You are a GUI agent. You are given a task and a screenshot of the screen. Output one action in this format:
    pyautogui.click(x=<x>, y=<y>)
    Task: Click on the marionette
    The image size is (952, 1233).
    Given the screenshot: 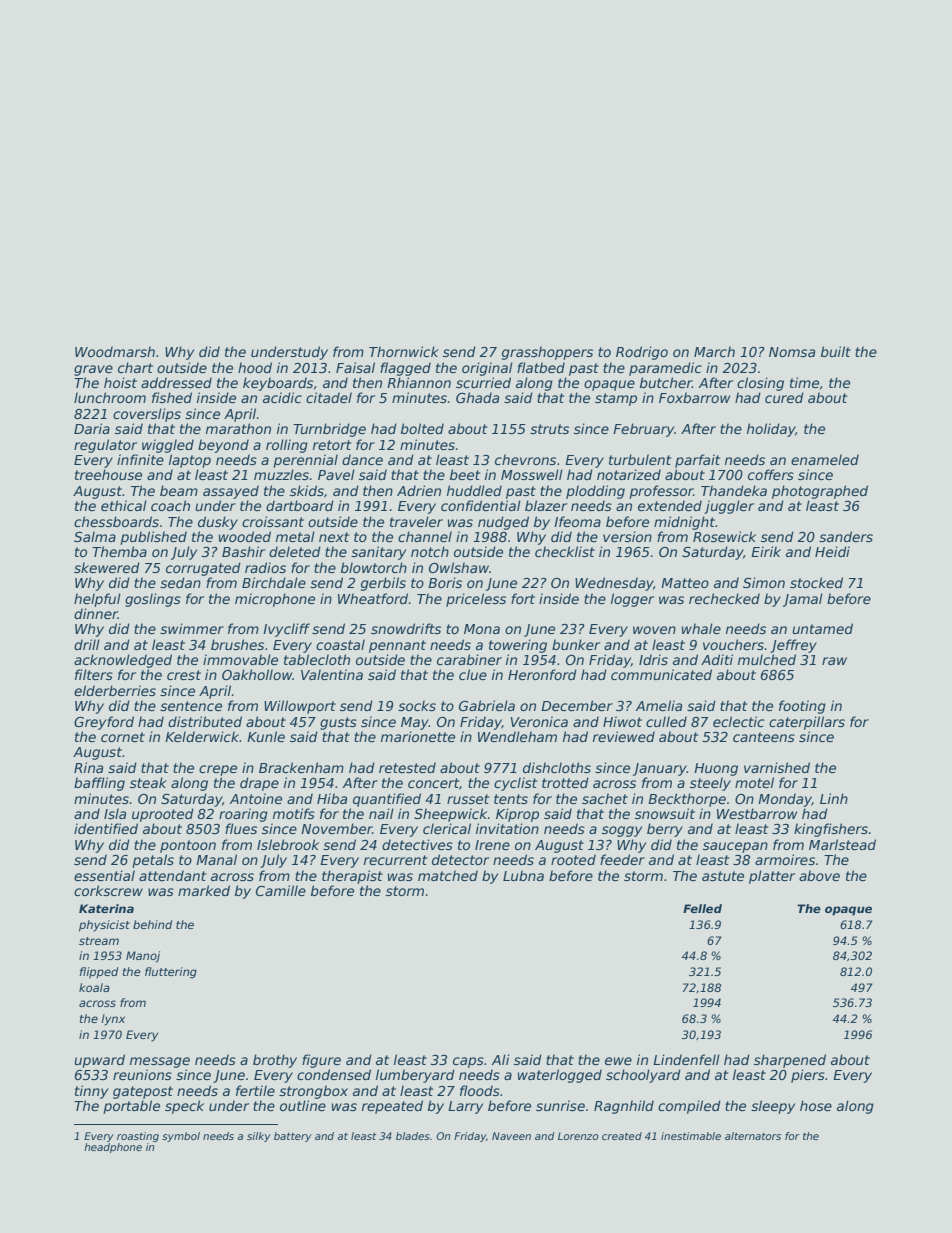 What is the action you would take?
    pyautogui.click(x=418, y=736)
